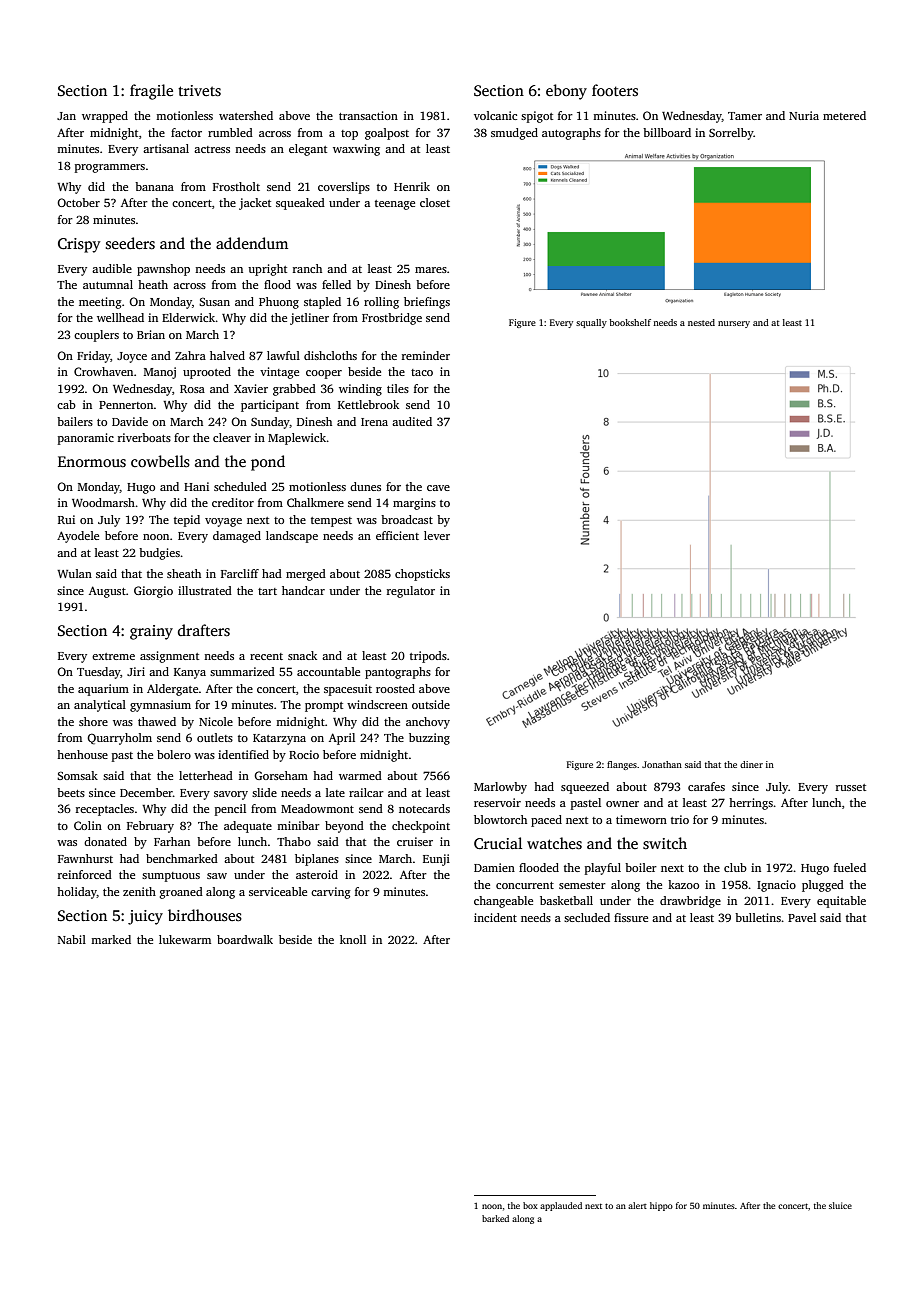 The image size is (924, 1308). What do you see at coordinates (336, 284) in the image?
I see `felled` at bounding box center [336, 284].
